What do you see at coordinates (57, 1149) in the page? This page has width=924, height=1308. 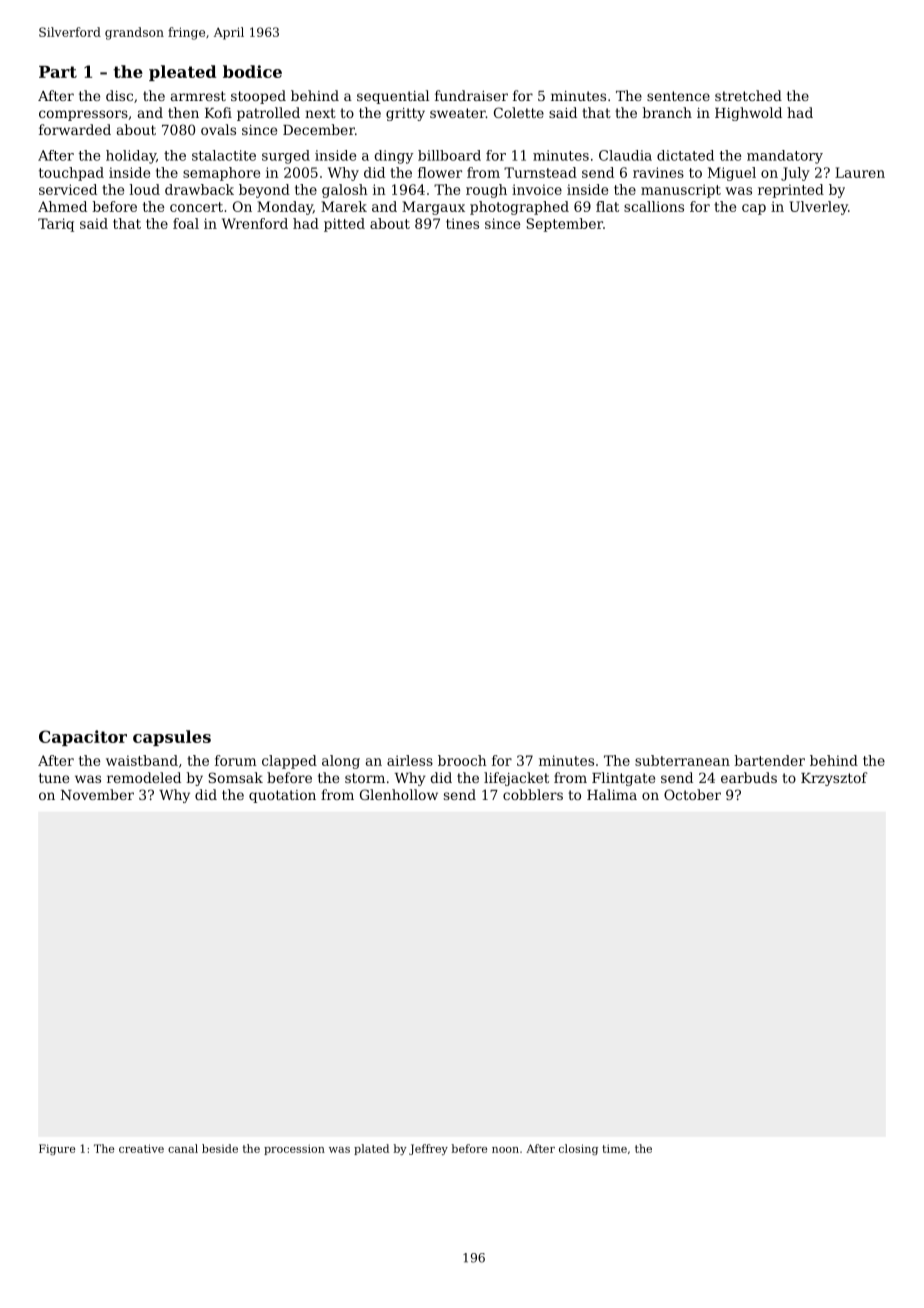 I see `Figure` at bounding box center [57, 1149].
